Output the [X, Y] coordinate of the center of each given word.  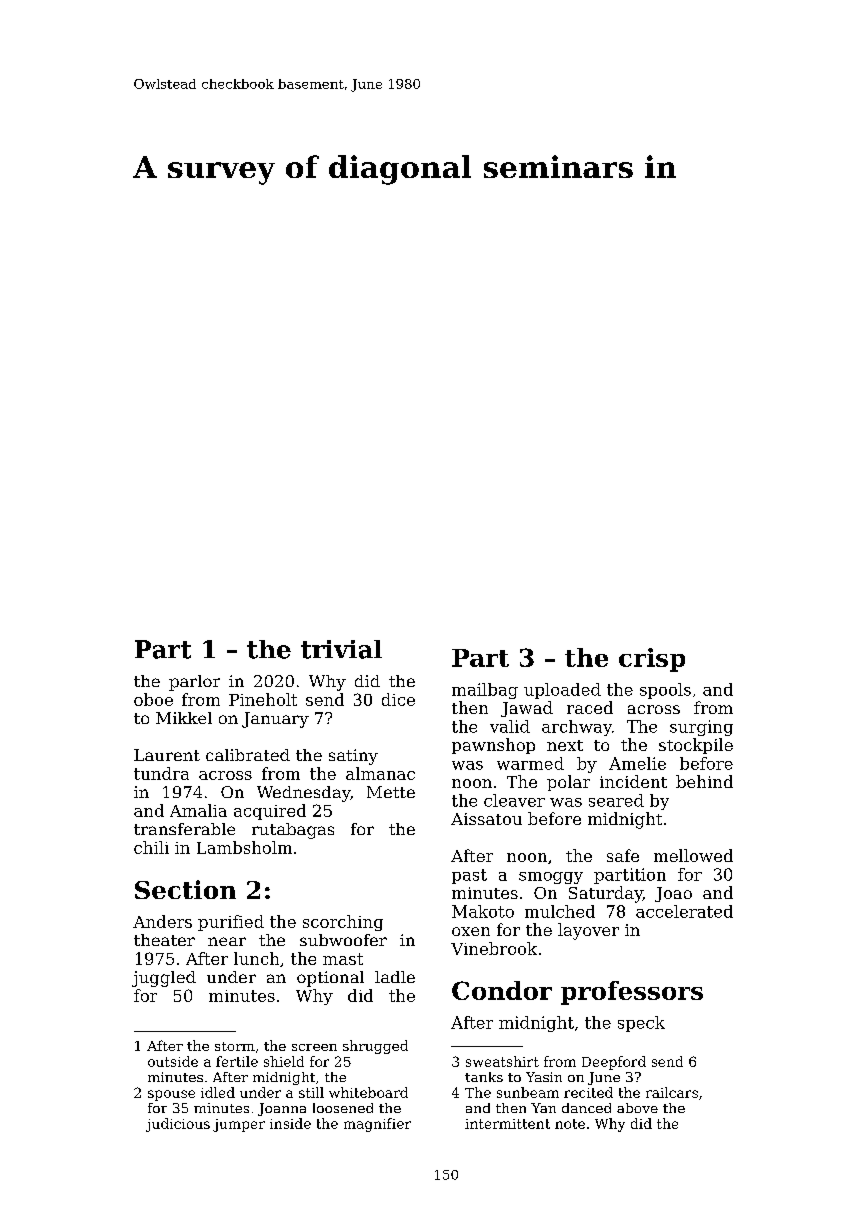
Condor [502, 990]
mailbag [485, 691]
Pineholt [263, 699]
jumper [239, 1125]
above [637, 1108]
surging [701, 728]
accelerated [684, 911]
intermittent [507, 1124]
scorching [343, 923]
